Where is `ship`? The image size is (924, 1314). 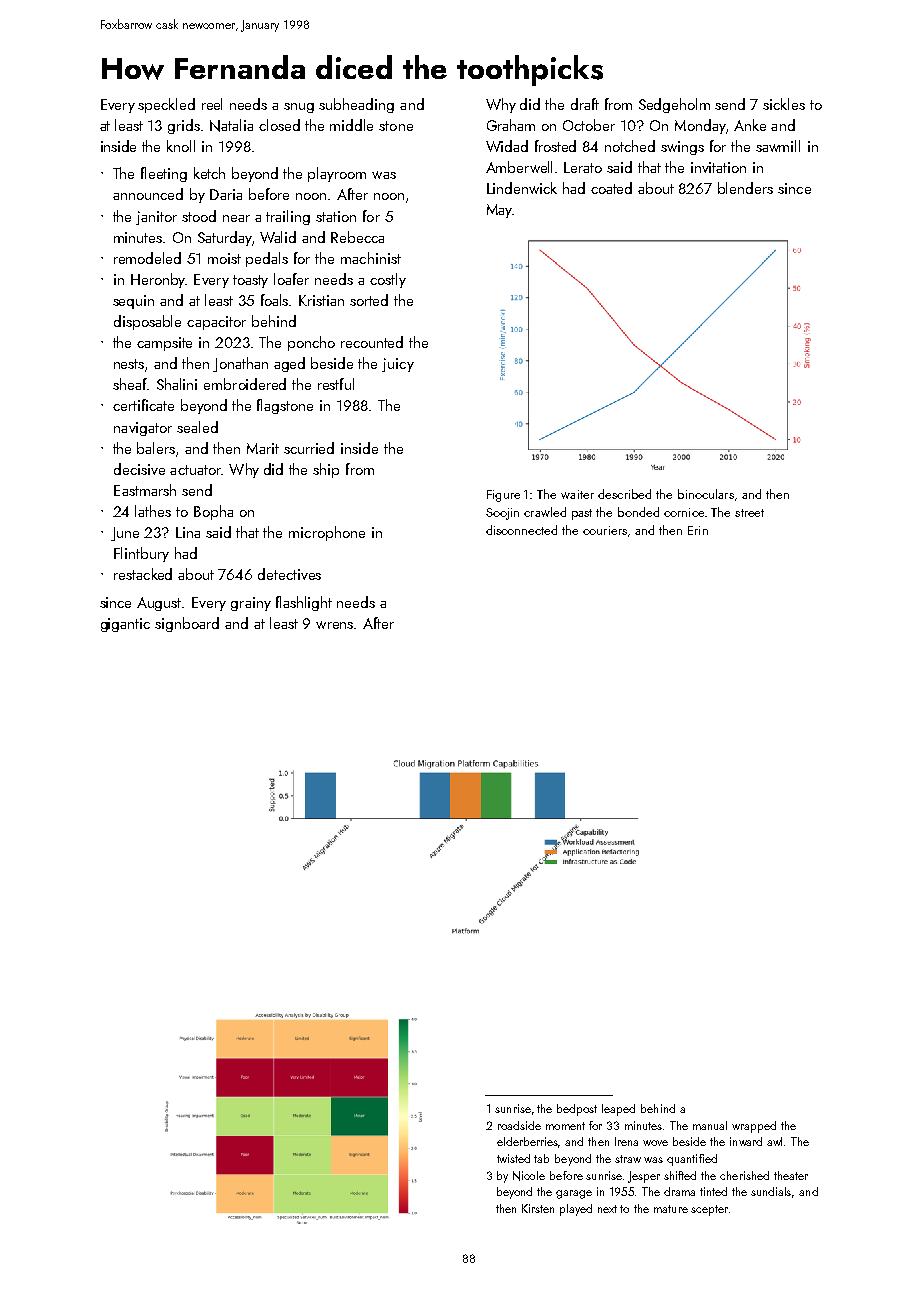
ship is located at coordinates (326, 470).
